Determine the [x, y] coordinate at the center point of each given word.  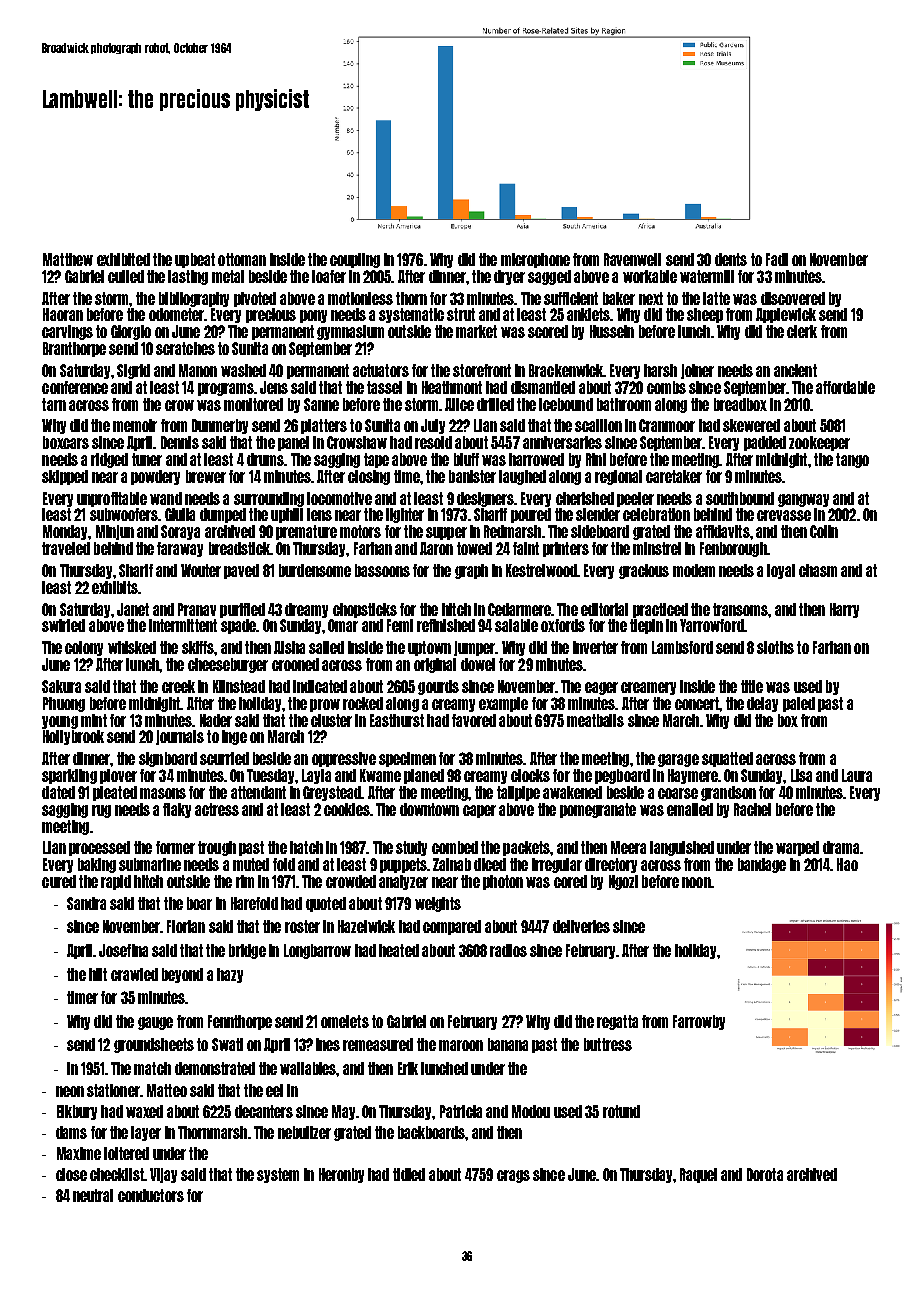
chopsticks [365, 610]
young [60, 722]
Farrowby [699, 1022]
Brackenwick [566, 370]
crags [513, 1176]
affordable [845, 387]
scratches [185, 348]
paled [799, 704]
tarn [54, 404]
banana [508, 1044]
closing [369, 477]
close [71, 1174]
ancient [795, 370]
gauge [155, 1023]
